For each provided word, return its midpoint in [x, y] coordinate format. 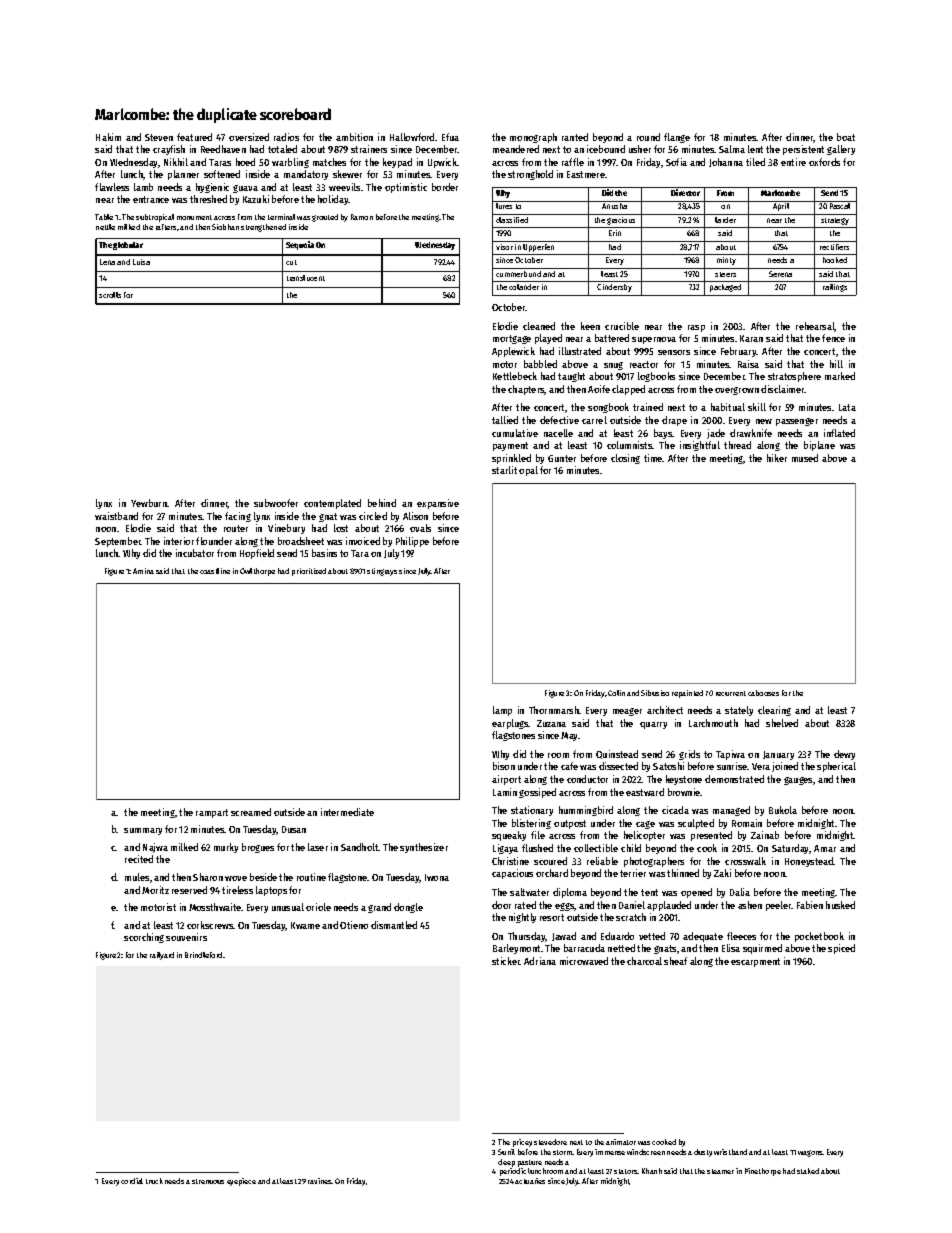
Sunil [506, 1152]
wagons [810, 1153]
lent [755, 149]
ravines [320, 1181]
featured [194, 137]
